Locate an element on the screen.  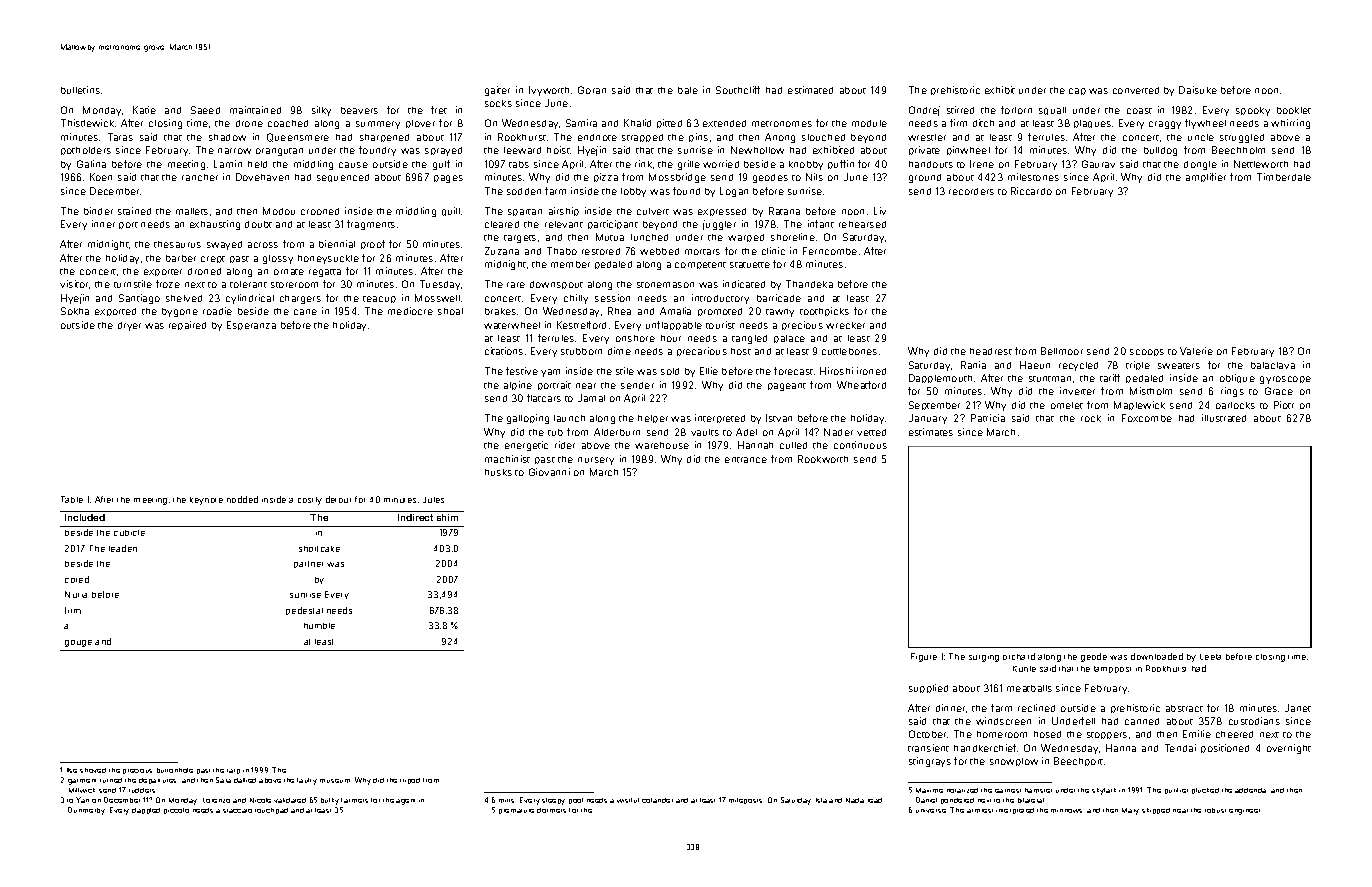
hamster is located at coordinates (1038, 790).
